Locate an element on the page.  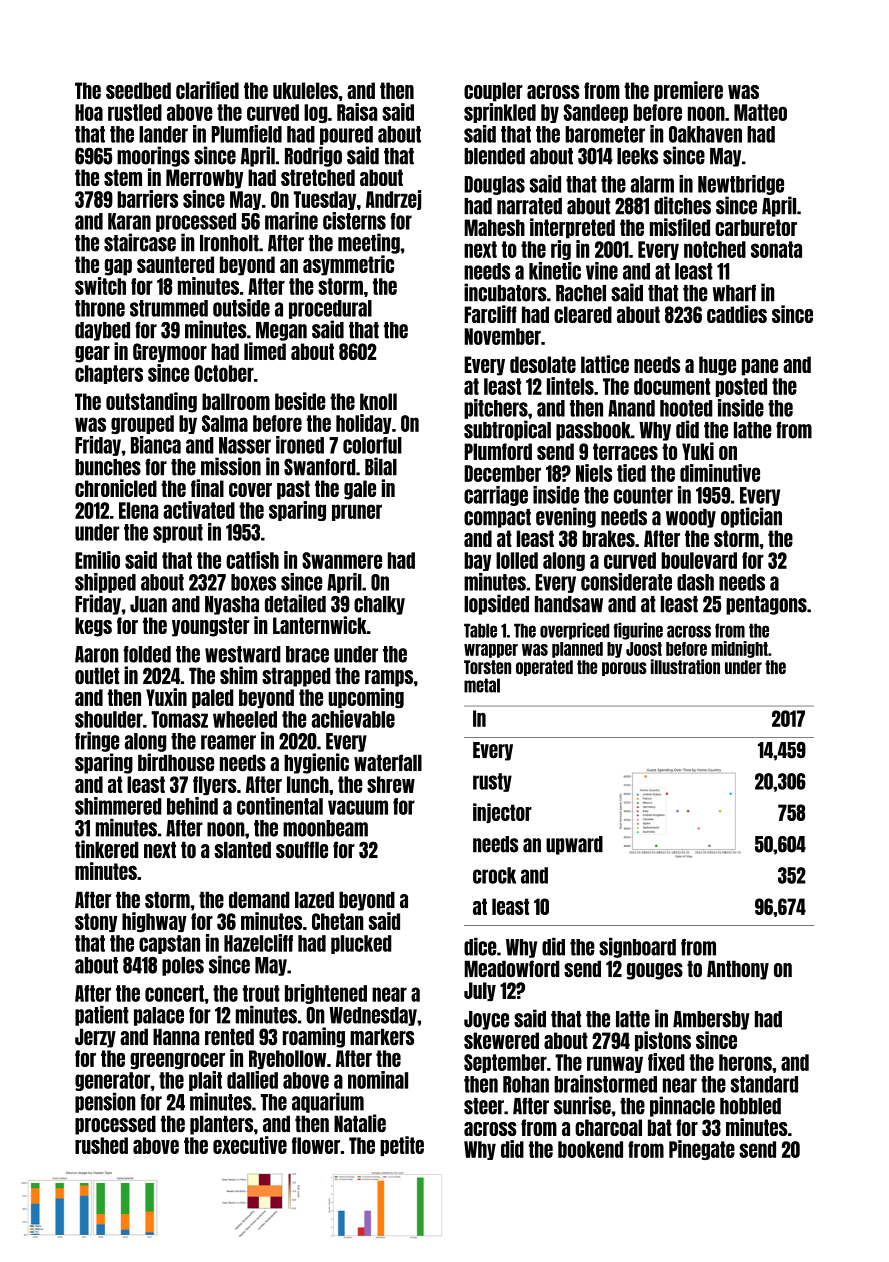
rushed is located at coordinates (101, 1145).
